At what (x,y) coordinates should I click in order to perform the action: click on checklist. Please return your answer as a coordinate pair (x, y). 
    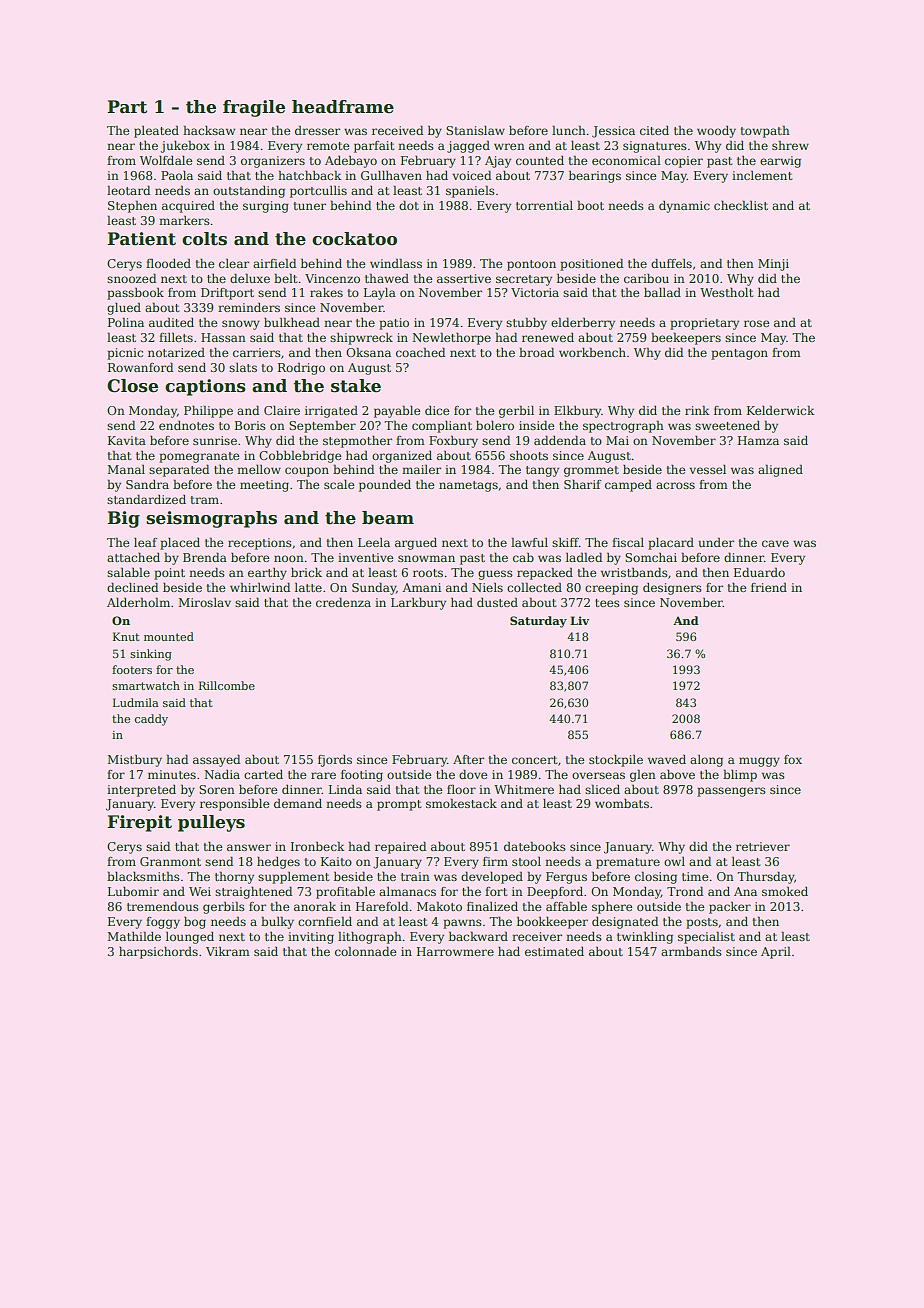
    Looking at the image, I should click on (741, 205).
